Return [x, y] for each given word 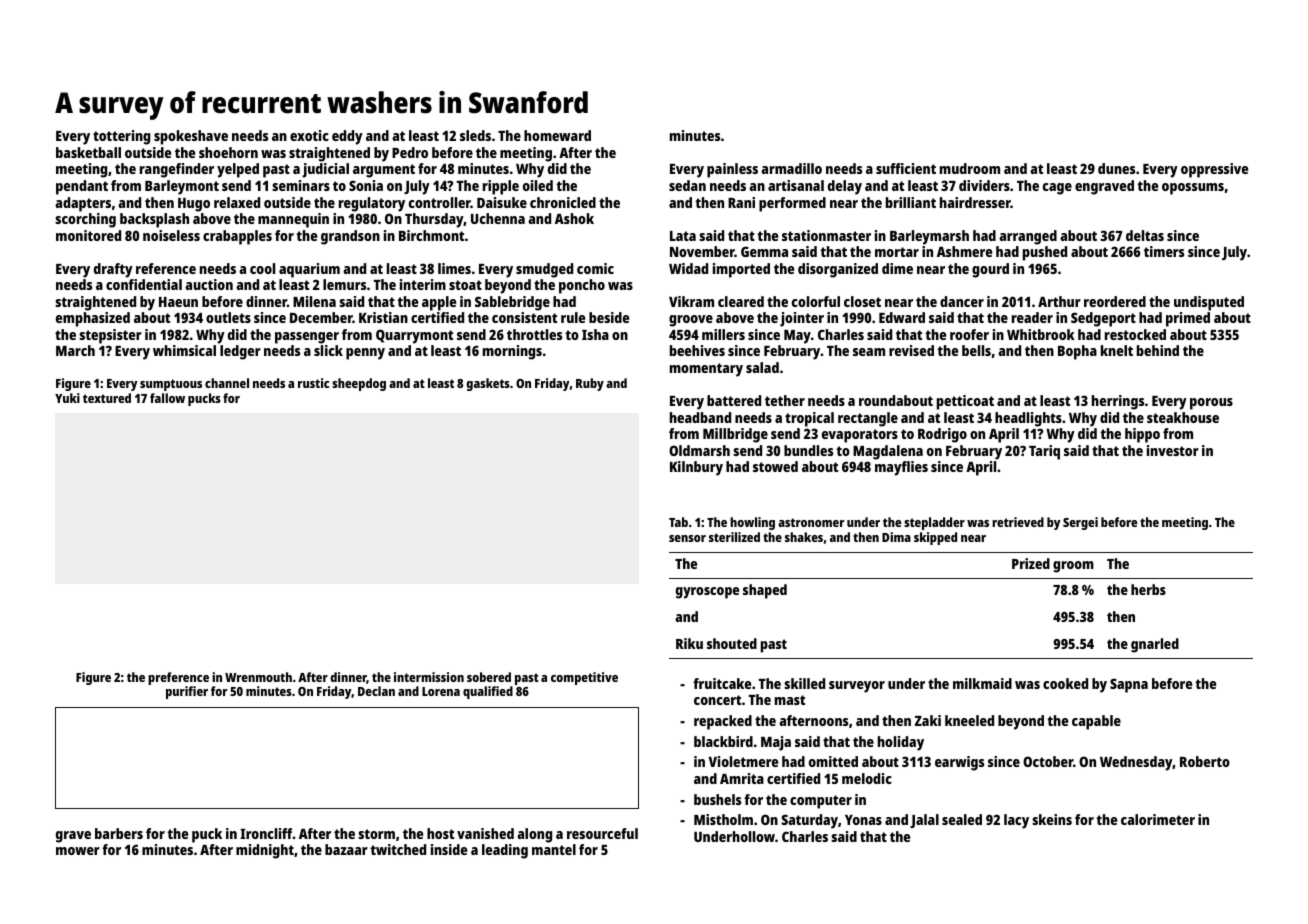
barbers [119, 833]
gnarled [1155, 645]
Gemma [764, 251]
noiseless [171, 235]
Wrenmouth [258, 677]
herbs [1148, 589]
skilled [804, 683]
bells [976, 350]
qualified [488, 692]
